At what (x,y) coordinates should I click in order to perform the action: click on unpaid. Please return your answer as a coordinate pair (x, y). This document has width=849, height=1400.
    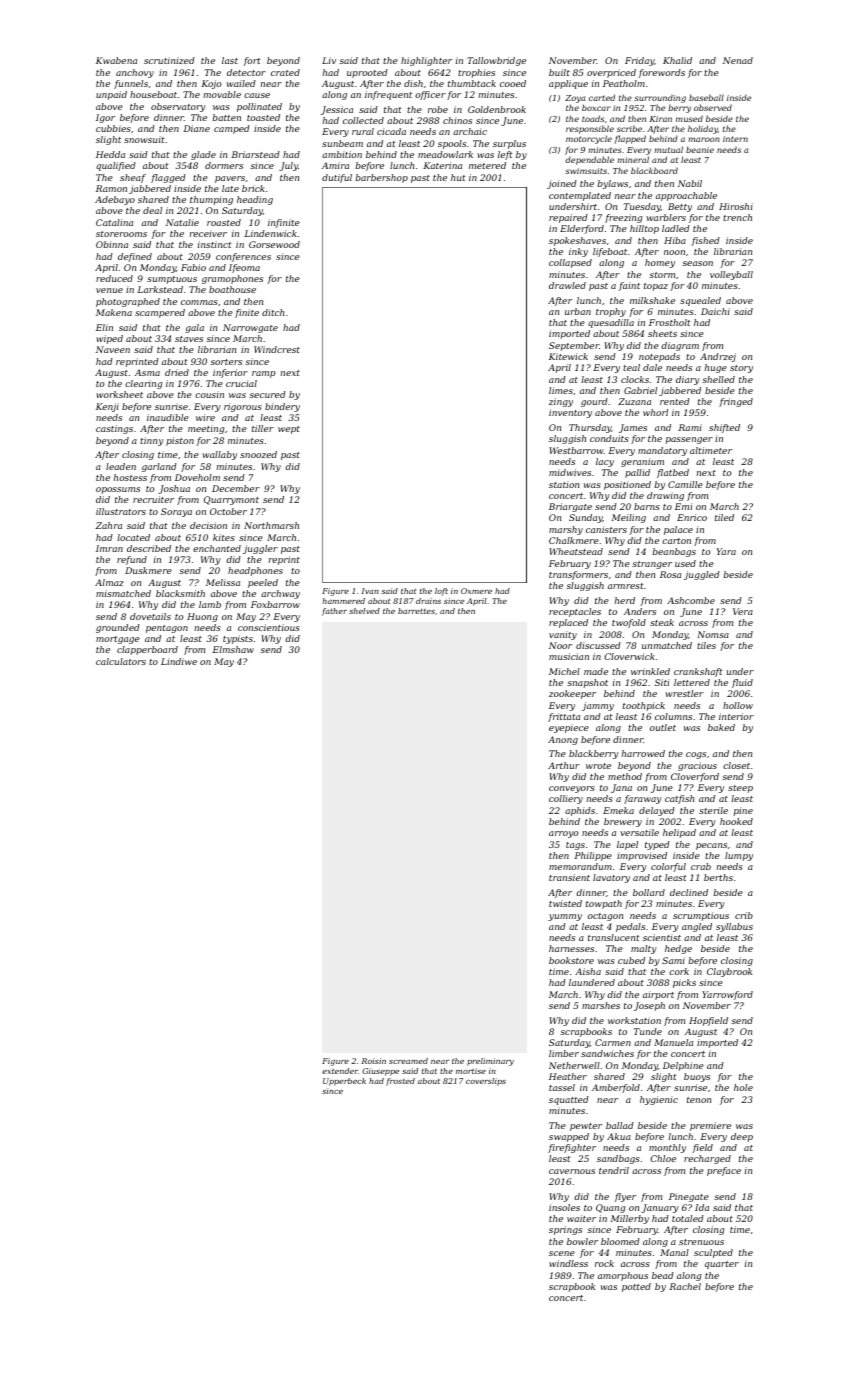
    Looking at the image, I should click on (111, 95).
